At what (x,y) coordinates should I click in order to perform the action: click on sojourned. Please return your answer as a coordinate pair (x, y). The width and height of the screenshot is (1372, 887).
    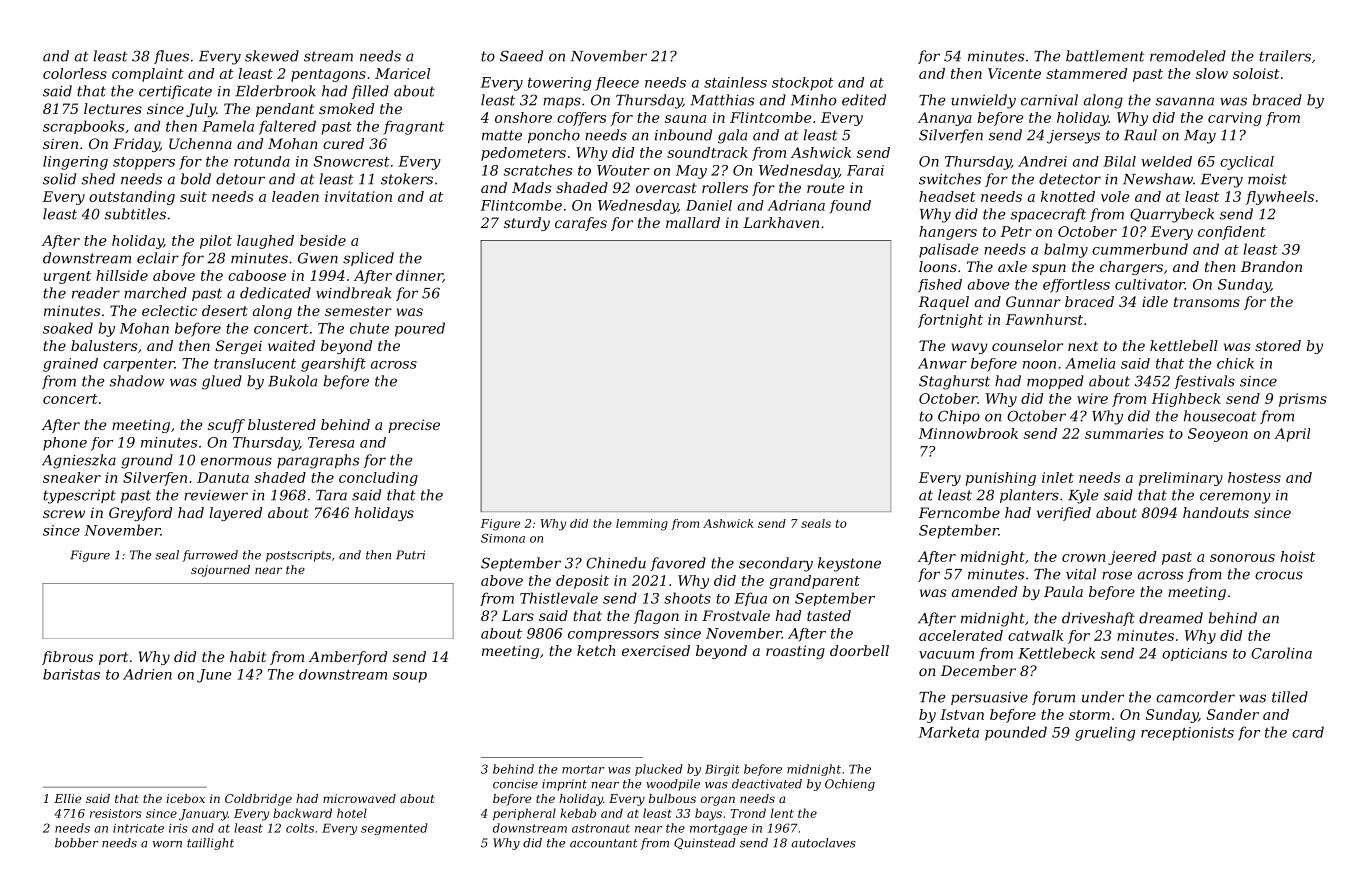
    Looking at the image, I should click on (220, 571).
